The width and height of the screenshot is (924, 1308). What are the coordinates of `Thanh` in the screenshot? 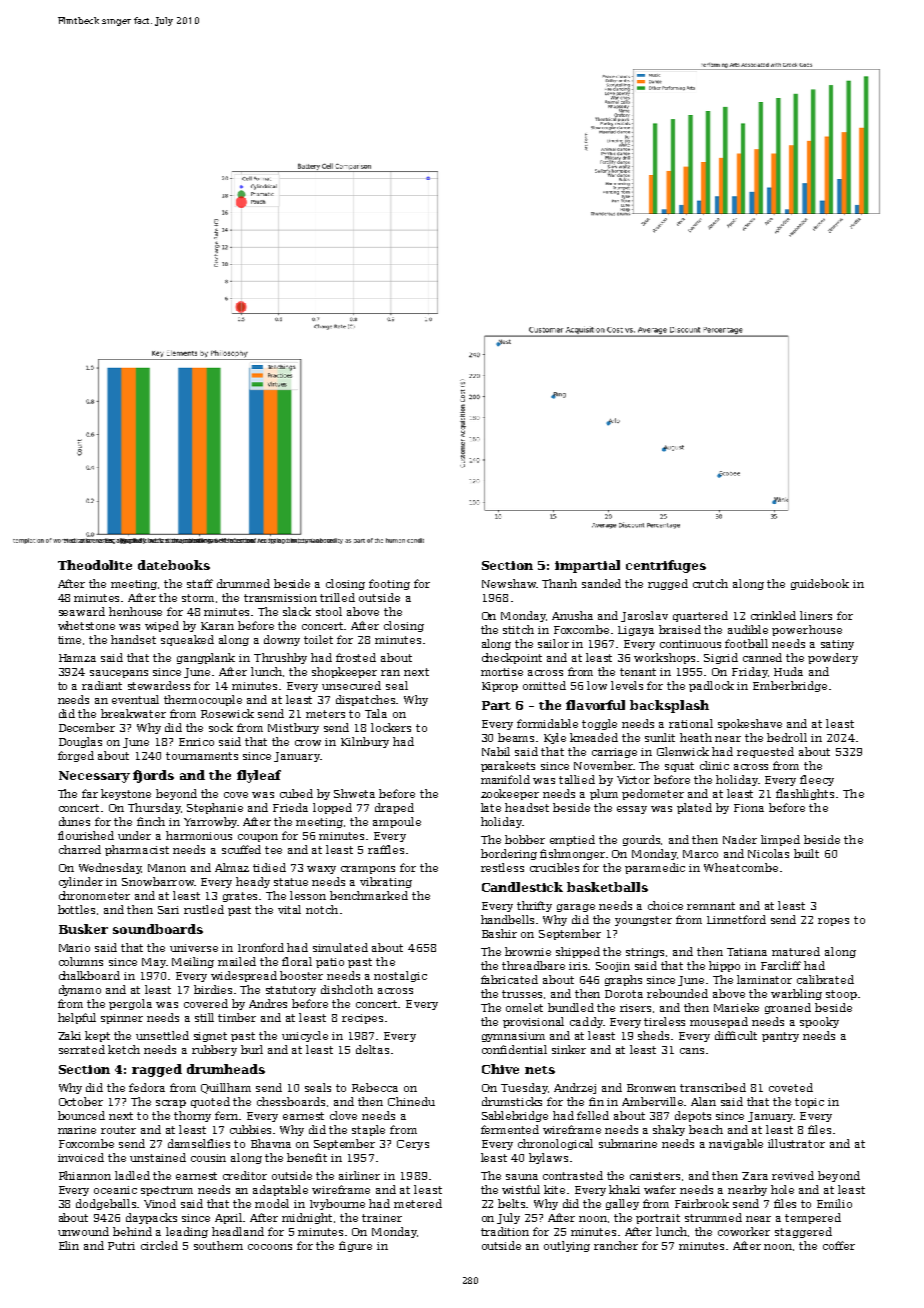 It's located at (559, 583).
